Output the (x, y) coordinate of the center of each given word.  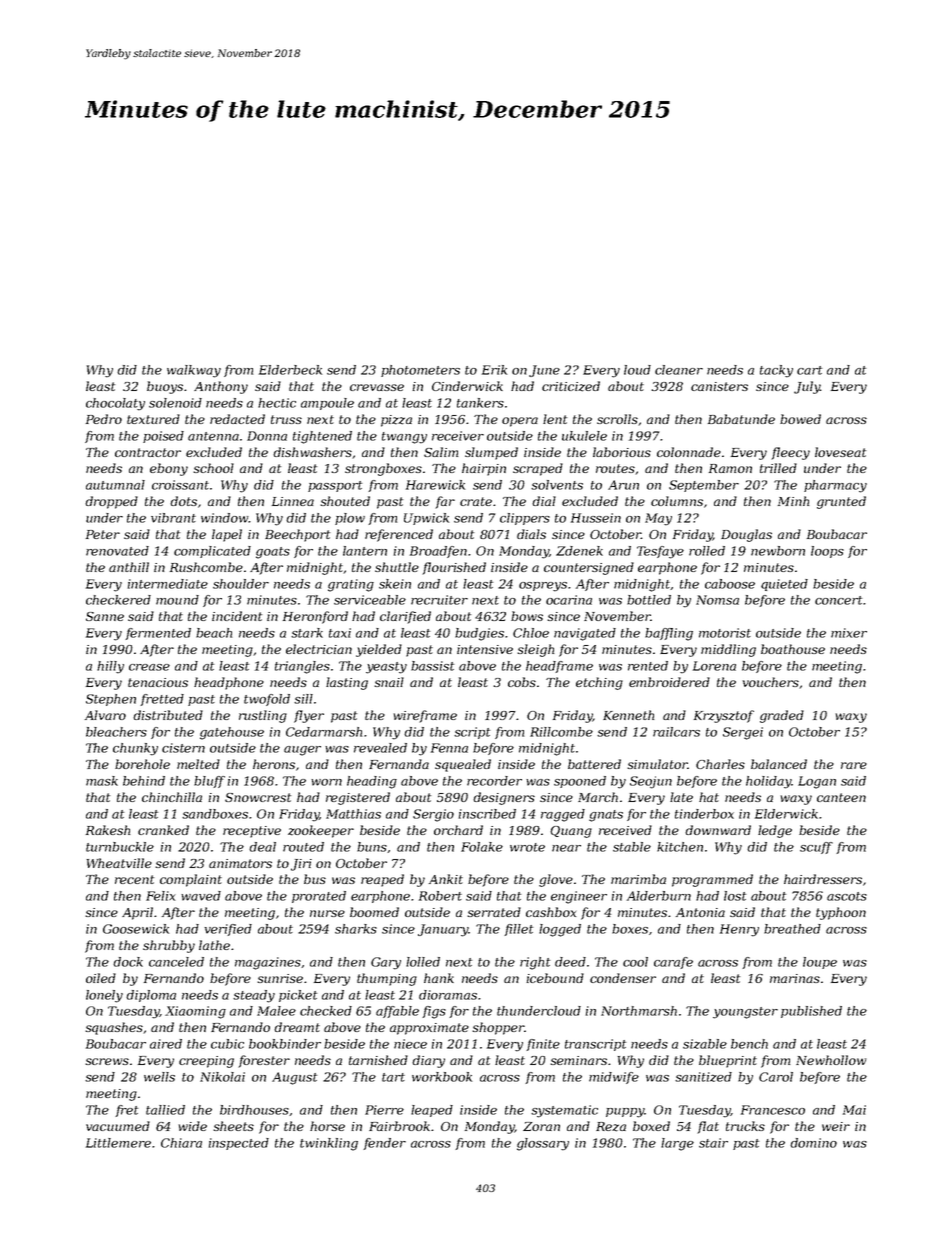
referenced (399, 535)
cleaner (679, 370)
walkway (194, 371)
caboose (730, 584)
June (544, 371)
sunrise (280, 978)
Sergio (433, 815)
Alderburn (659, 896)
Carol (776, 1077)
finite (543, 1045)
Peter (103, 534)
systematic (564, 1111)
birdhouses (254, 1110)
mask (102, 781)
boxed (651, 1126)
